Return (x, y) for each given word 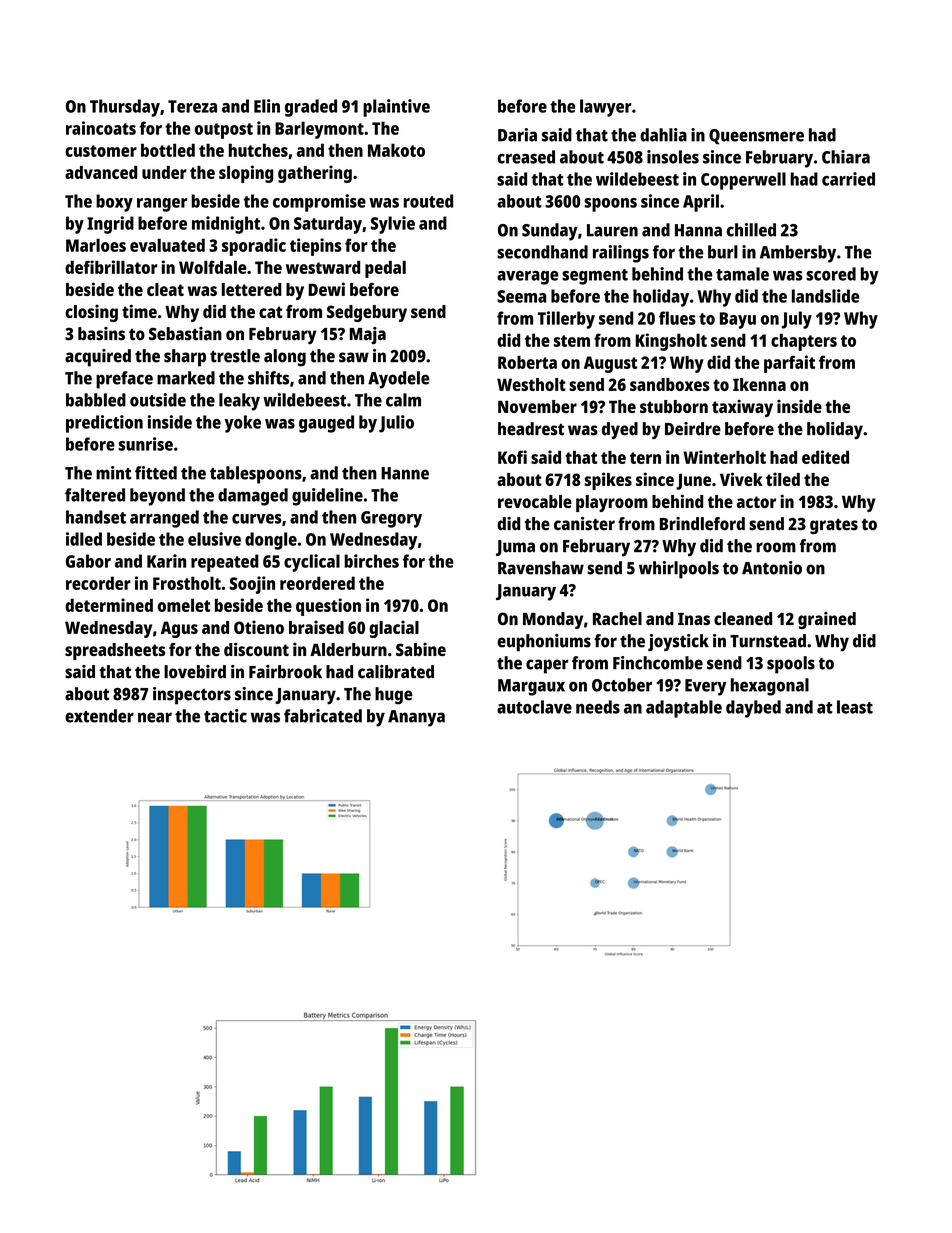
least (855, 707)
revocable (535, 501)
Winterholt (724, 457)
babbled (96, 400)
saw (354, 357)
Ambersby (798, 254)
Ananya (416, 718)
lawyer (606, 108)
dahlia (663, 135)
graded (311, 108)
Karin (166, 561)
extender (99, 716)
